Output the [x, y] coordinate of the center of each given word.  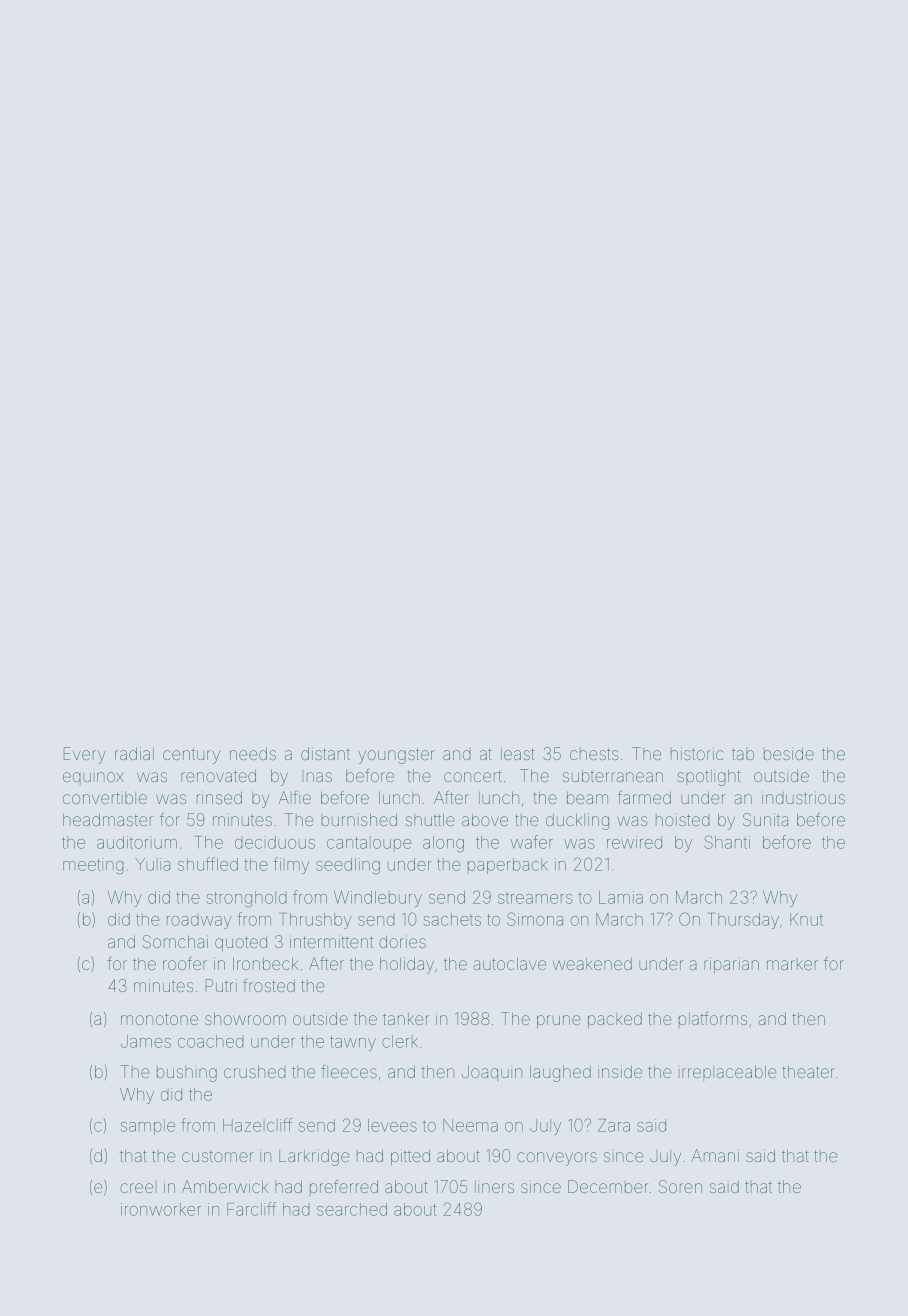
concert [473, 776]
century [191, 756]
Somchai [175, 941]
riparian [731, 965]
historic [697, 754]
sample [148, 1127]
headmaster [108, 819]
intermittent [331, 941]
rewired [634, 842]
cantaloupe [369, 844]
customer [217, 1156]
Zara [614, 1125]
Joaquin [492, 1073]
